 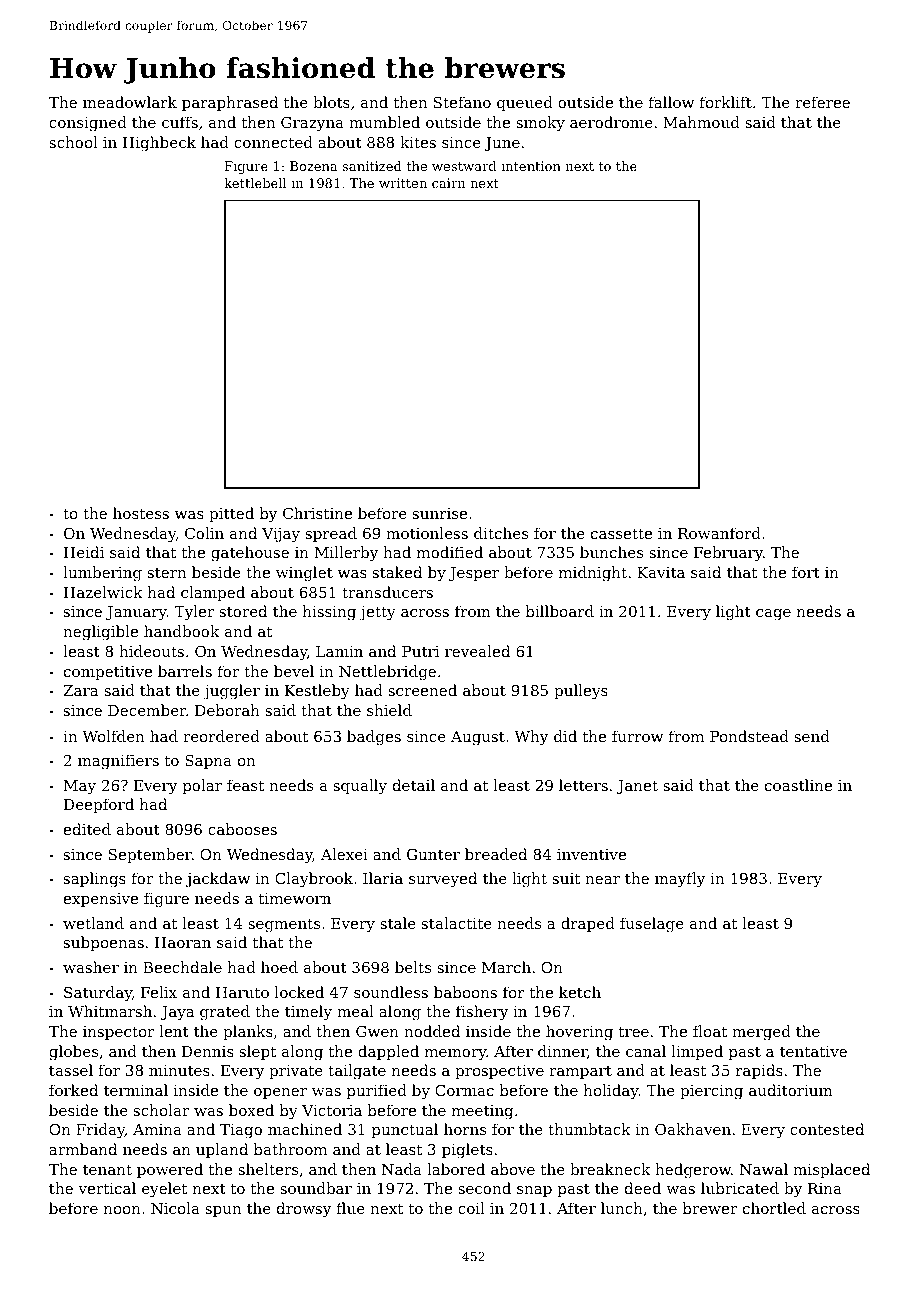 What do you see at coordinates (141, 513) in the screenshot?
I see `hostess` at bounding box center [141, 513].
